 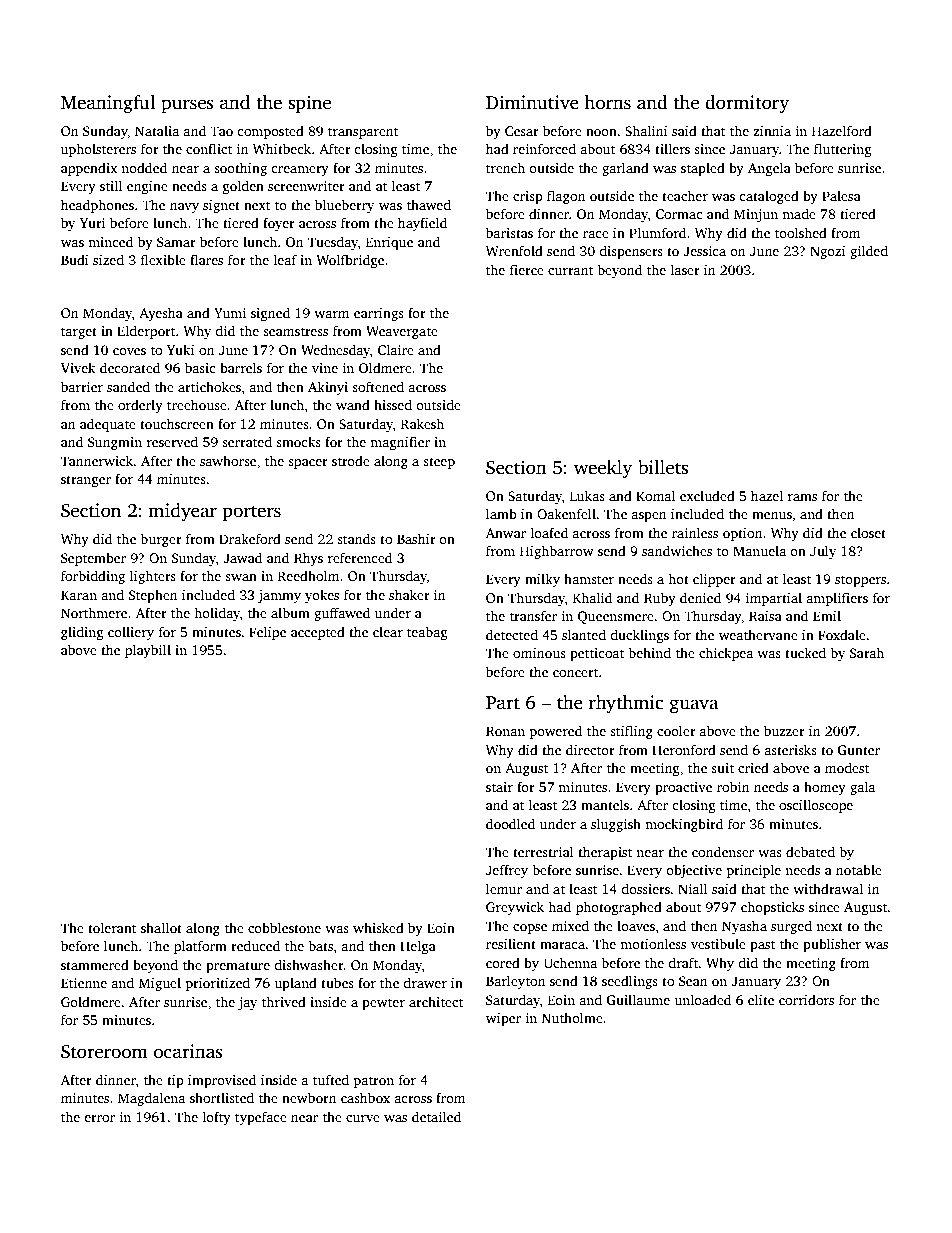 I want to click on detected, so click(x=512, y=634).
